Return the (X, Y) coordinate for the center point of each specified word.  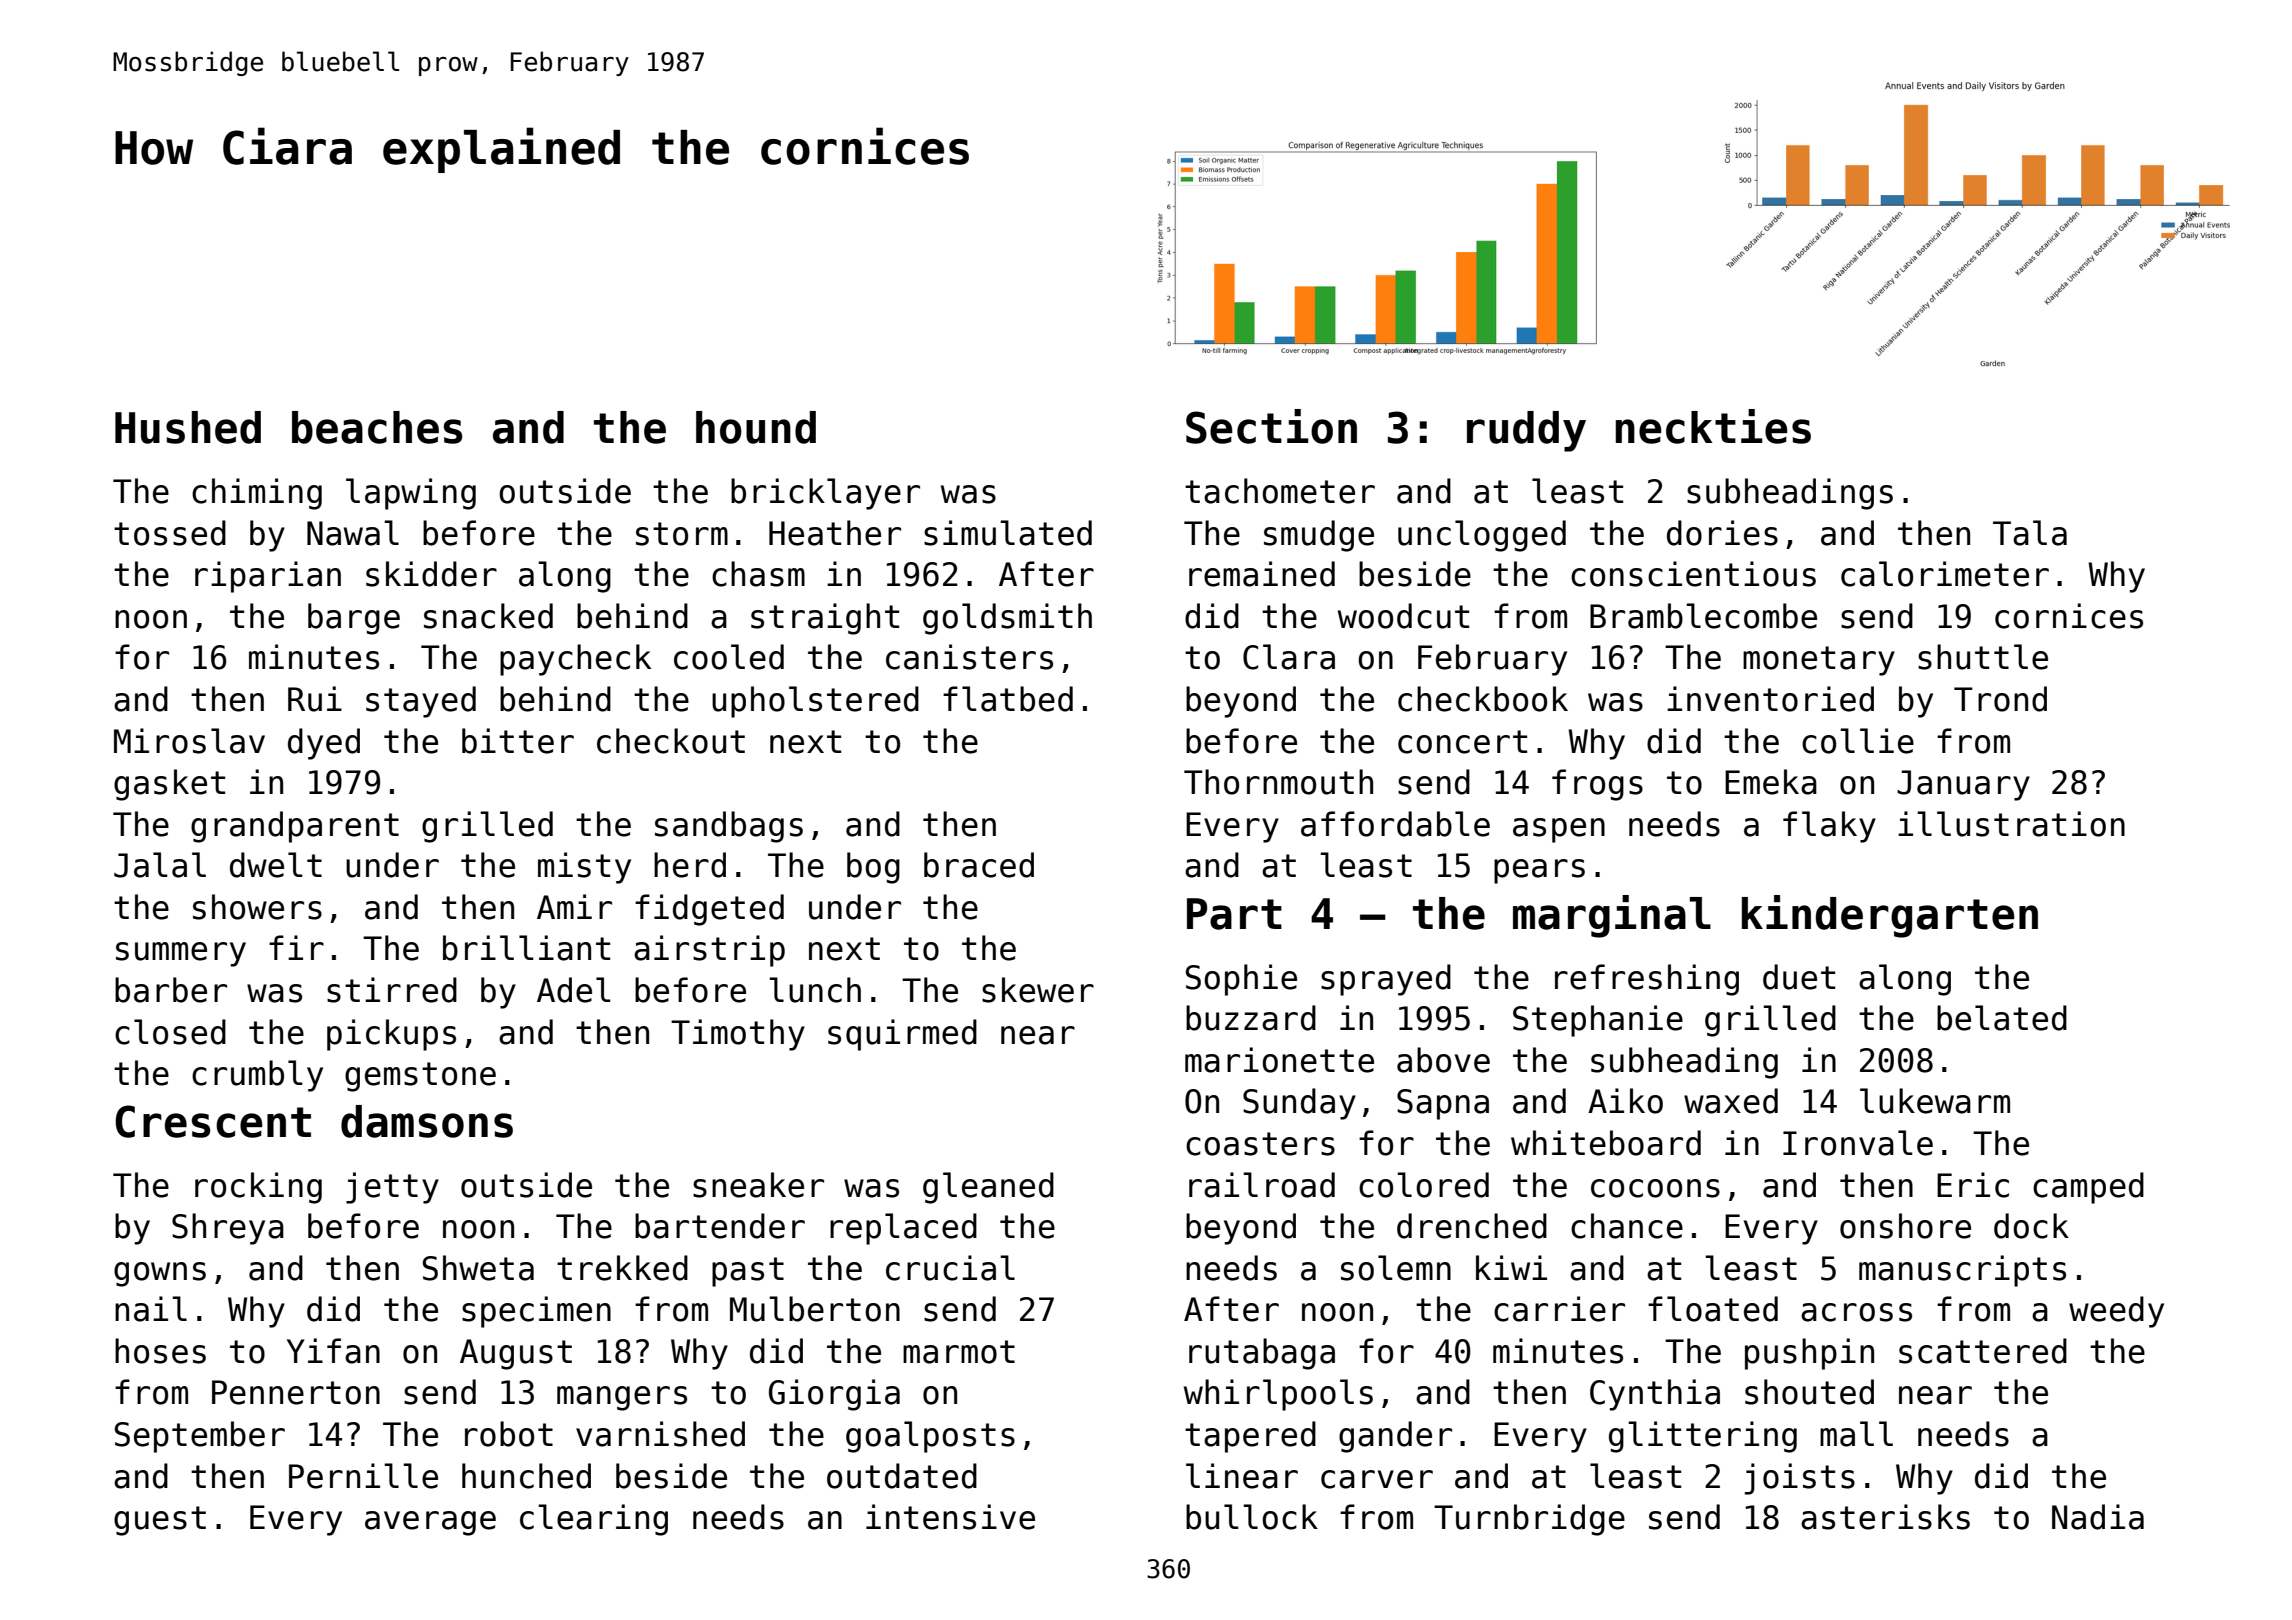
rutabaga (1262, 1354)
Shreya (228, 1229)
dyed (324, 744)
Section (1271, 426)
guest (160, 1521)
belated (2002, 1018)
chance (1627, 1226)
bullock (1252, 1517)
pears (1539, 871)
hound (756, 427)
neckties (1713, 426)
